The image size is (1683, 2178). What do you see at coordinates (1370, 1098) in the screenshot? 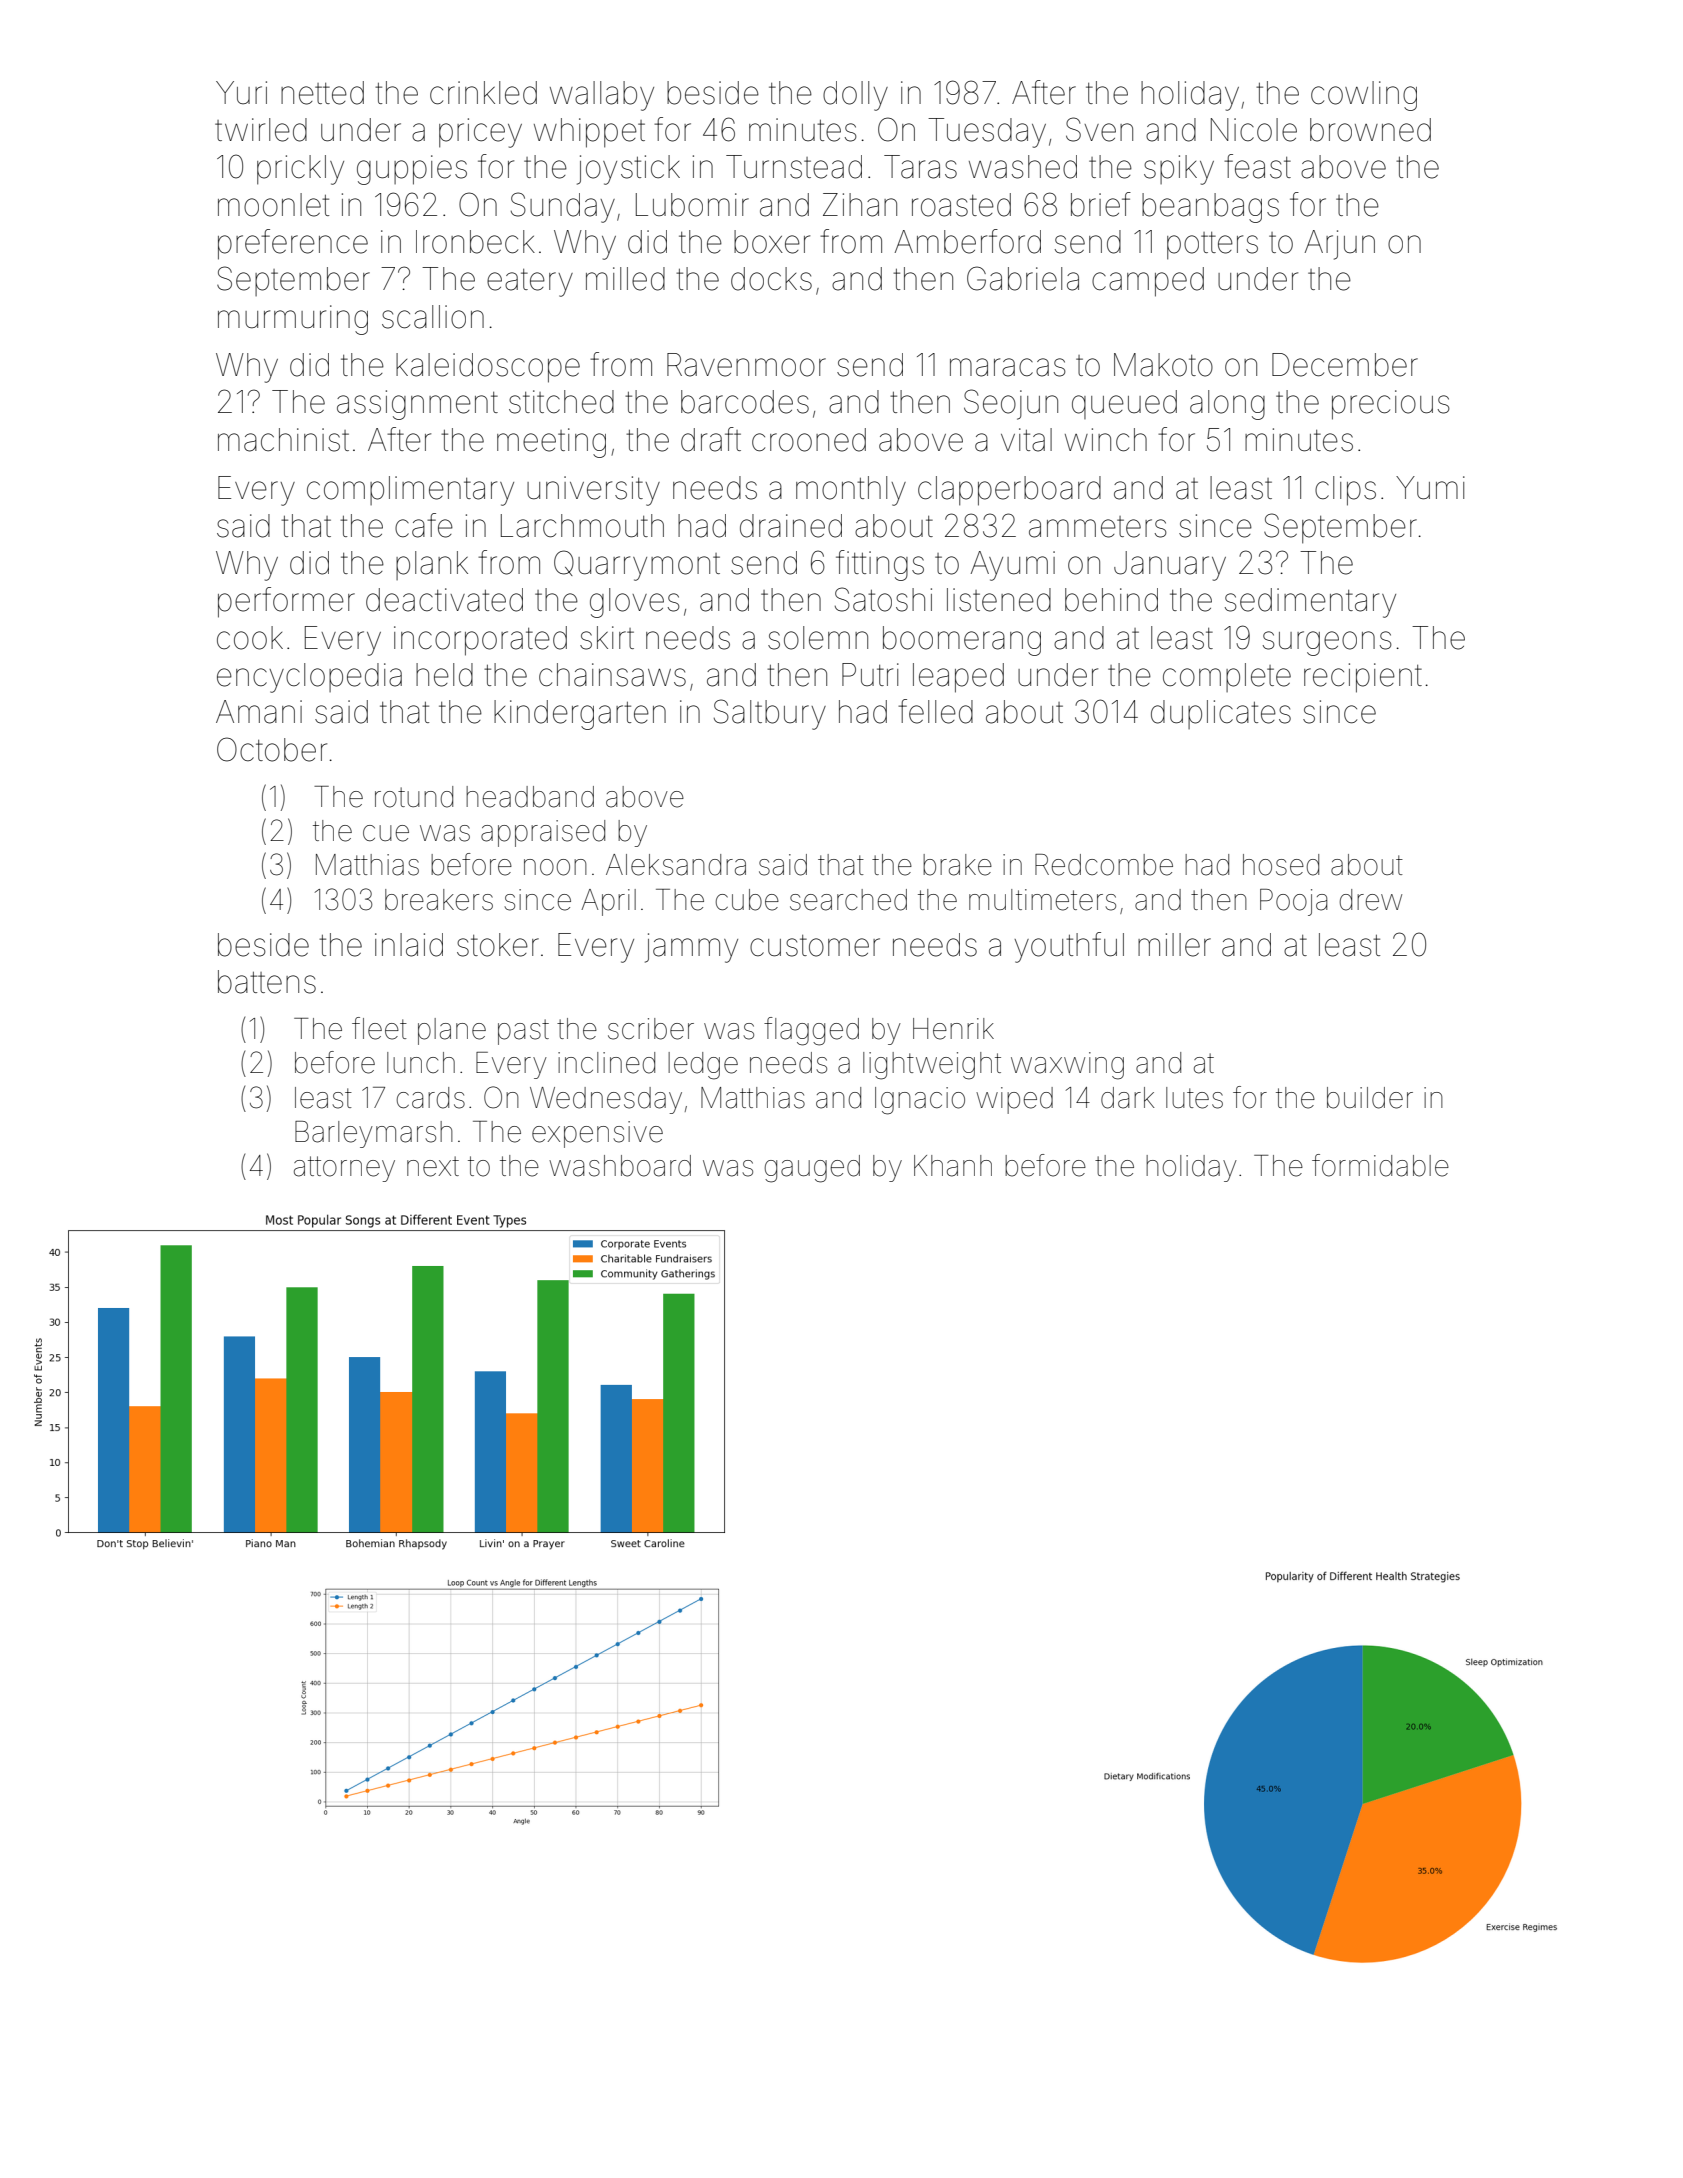
I see `builder` at bounding box center [1370, 1098].
